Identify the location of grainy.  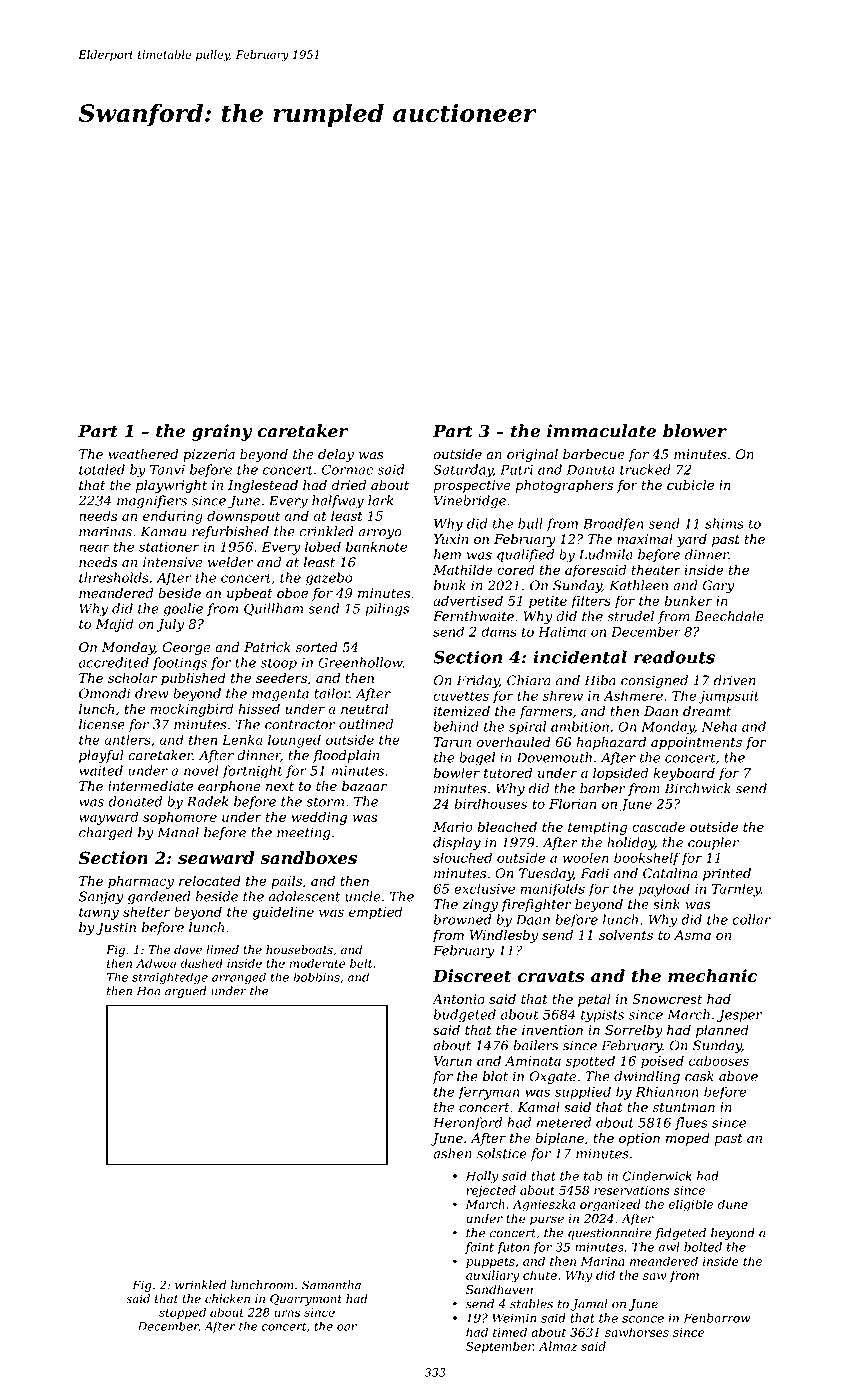
(222, 432).
